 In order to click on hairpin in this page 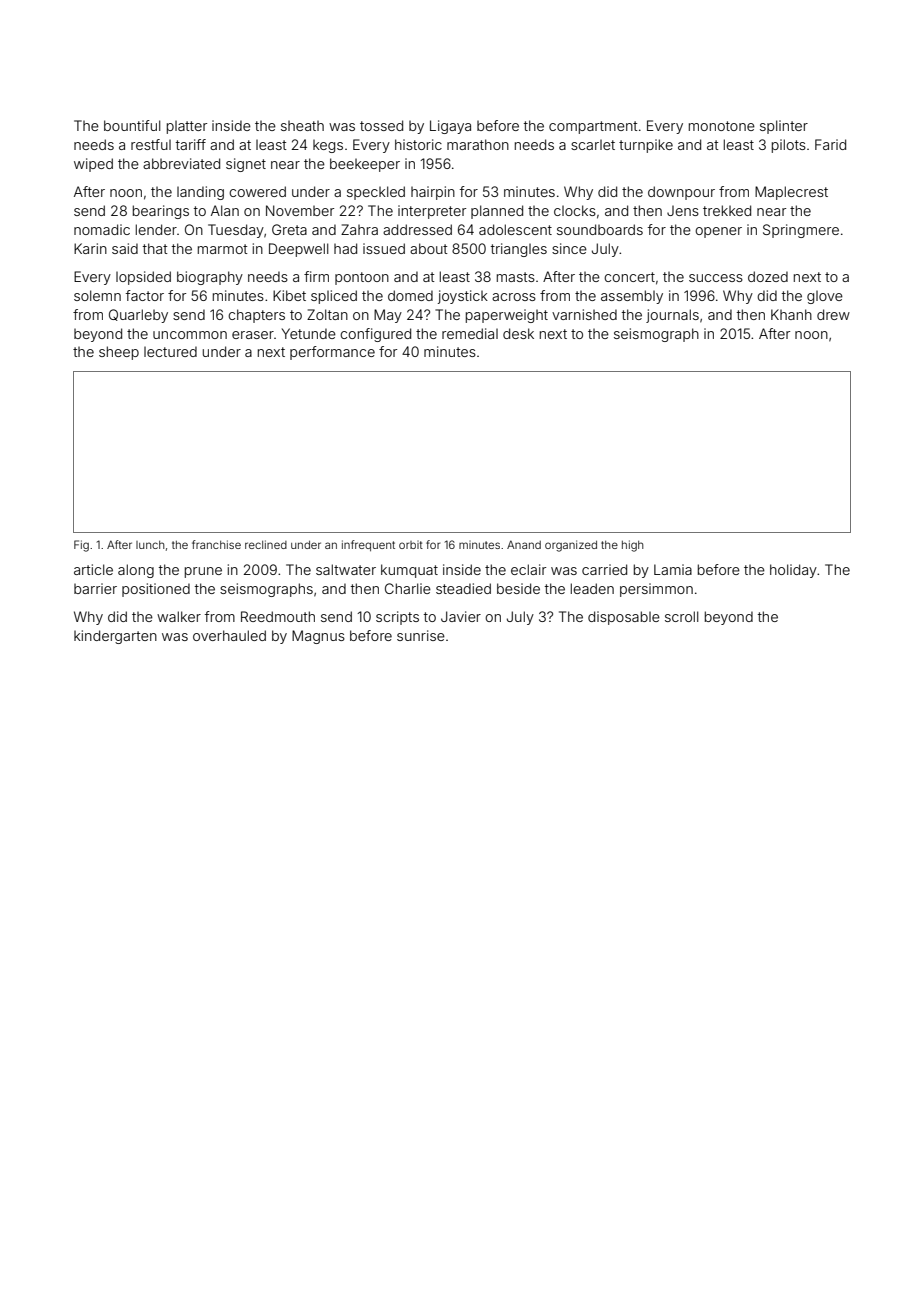, I will do `click(433, 193)`.
